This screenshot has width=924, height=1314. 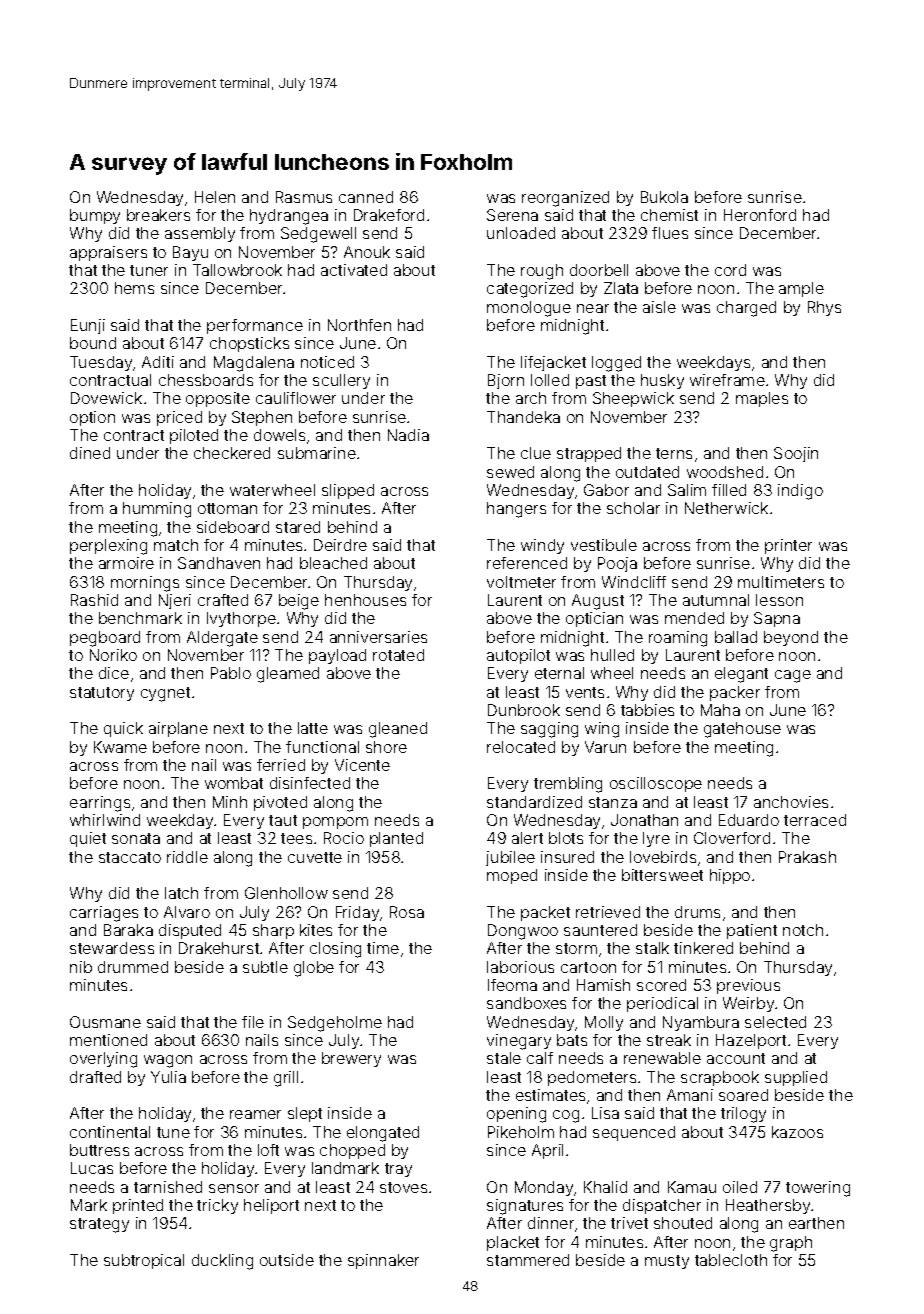 I want to click on Rosa, so click(x=407, y=912).
